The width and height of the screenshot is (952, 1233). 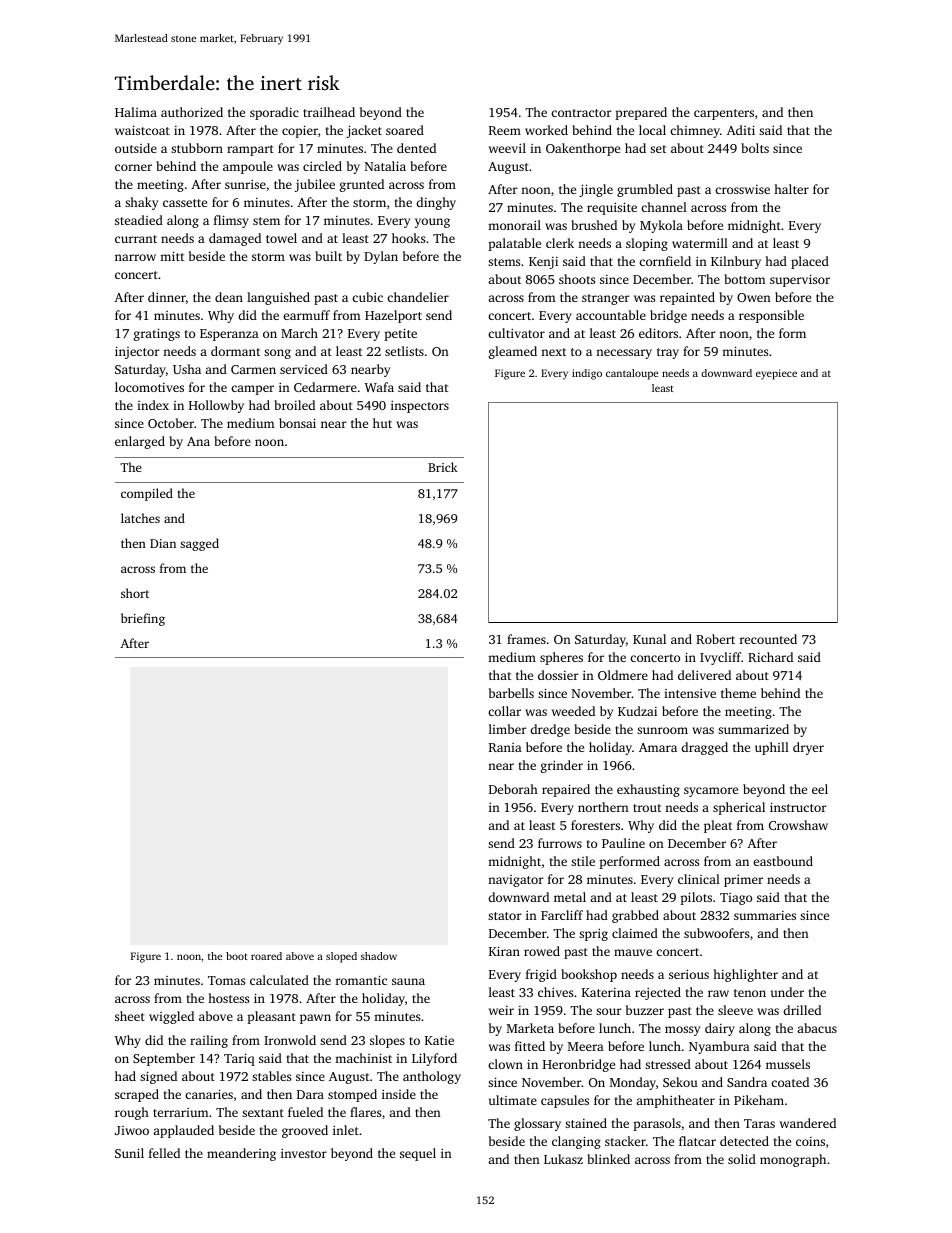 What do you see at coordinates (776, 374) in the screenshot?
I see `eyepiece` at bounding box center [776, 374].
